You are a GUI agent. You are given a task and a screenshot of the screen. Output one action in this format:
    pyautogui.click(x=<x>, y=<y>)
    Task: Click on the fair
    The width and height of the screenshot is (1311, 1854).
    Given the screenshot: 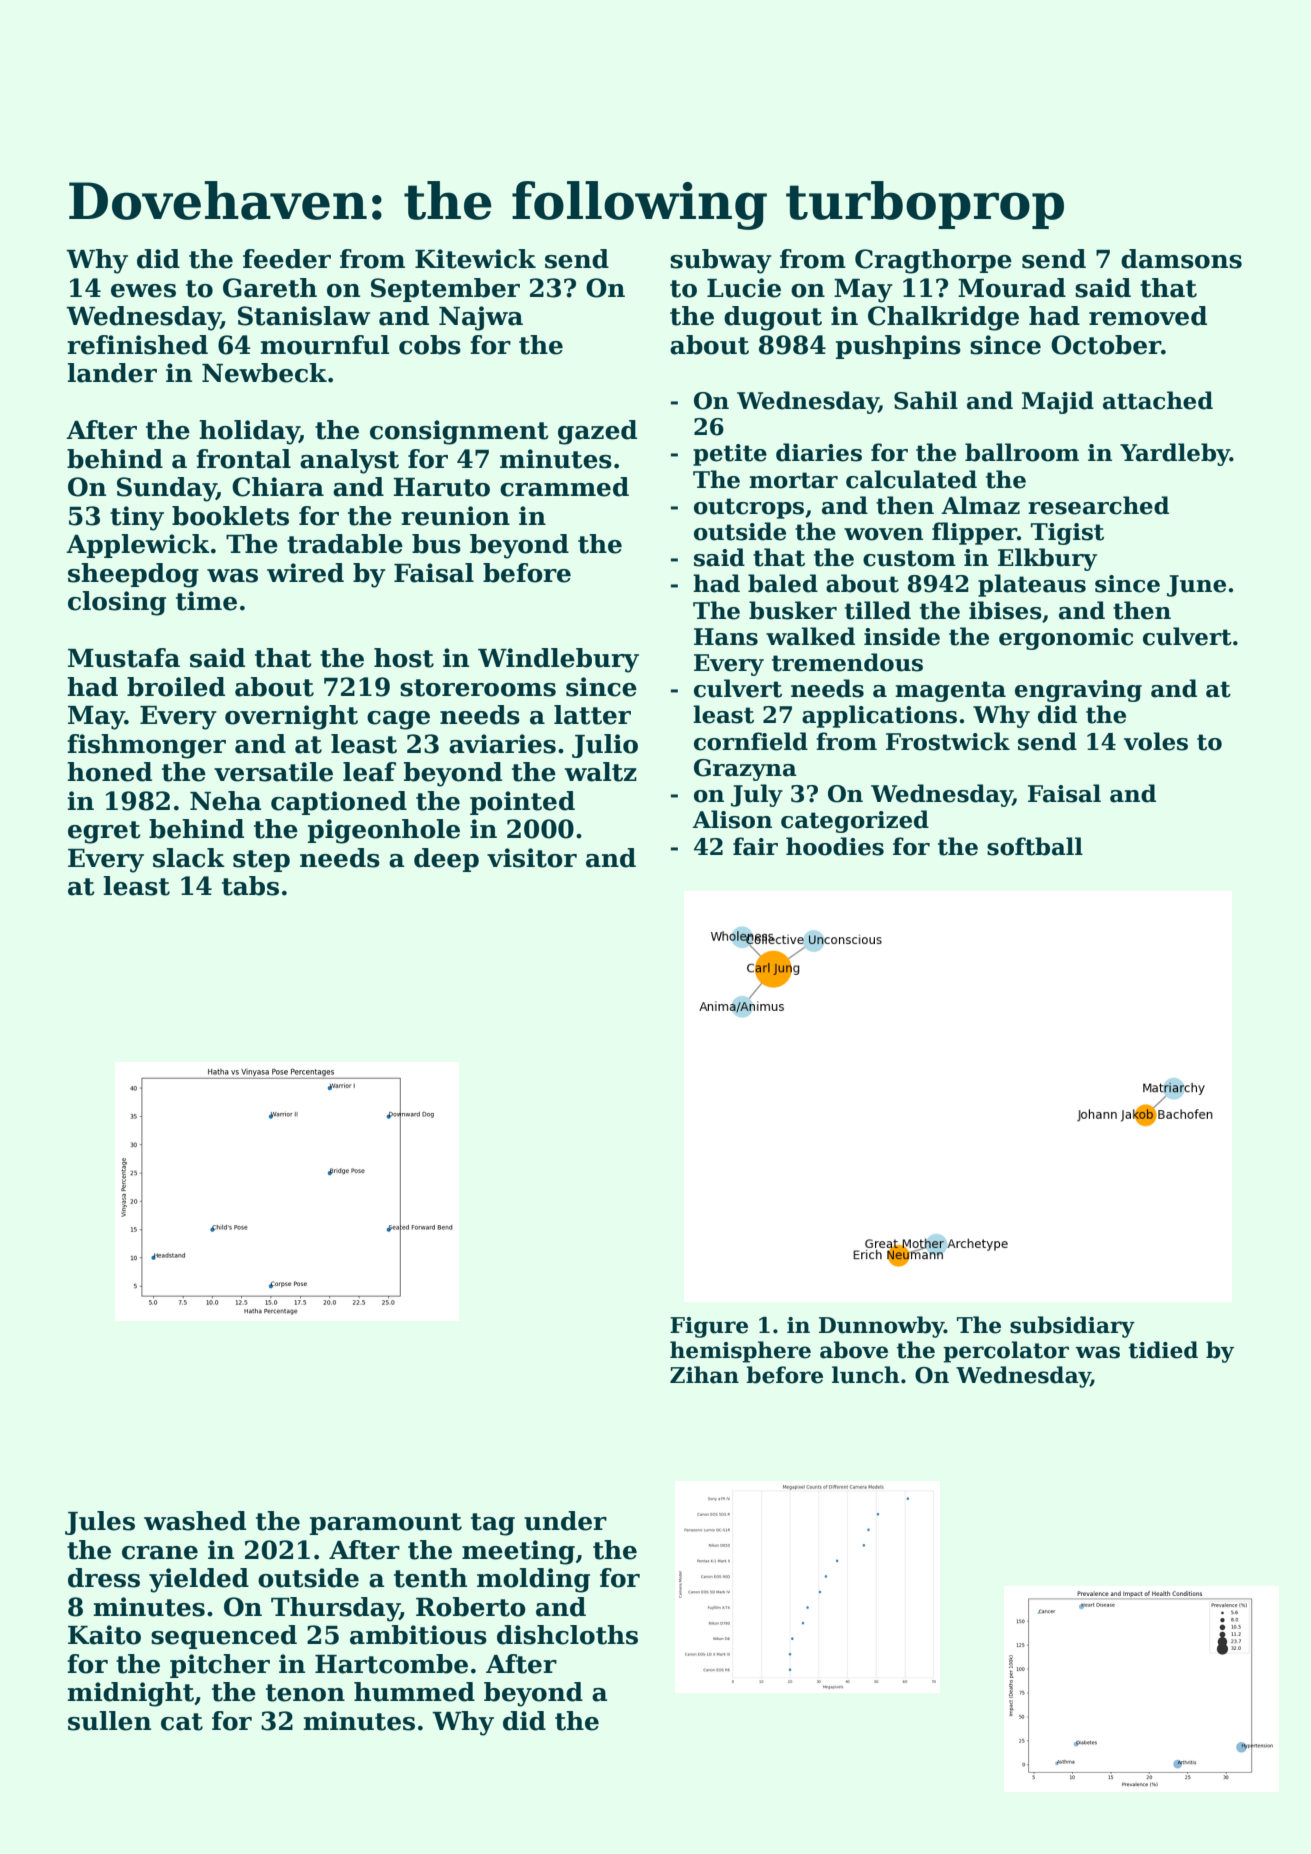 What is the action you would take?
    pyautogui.click(x=755, y=846)
